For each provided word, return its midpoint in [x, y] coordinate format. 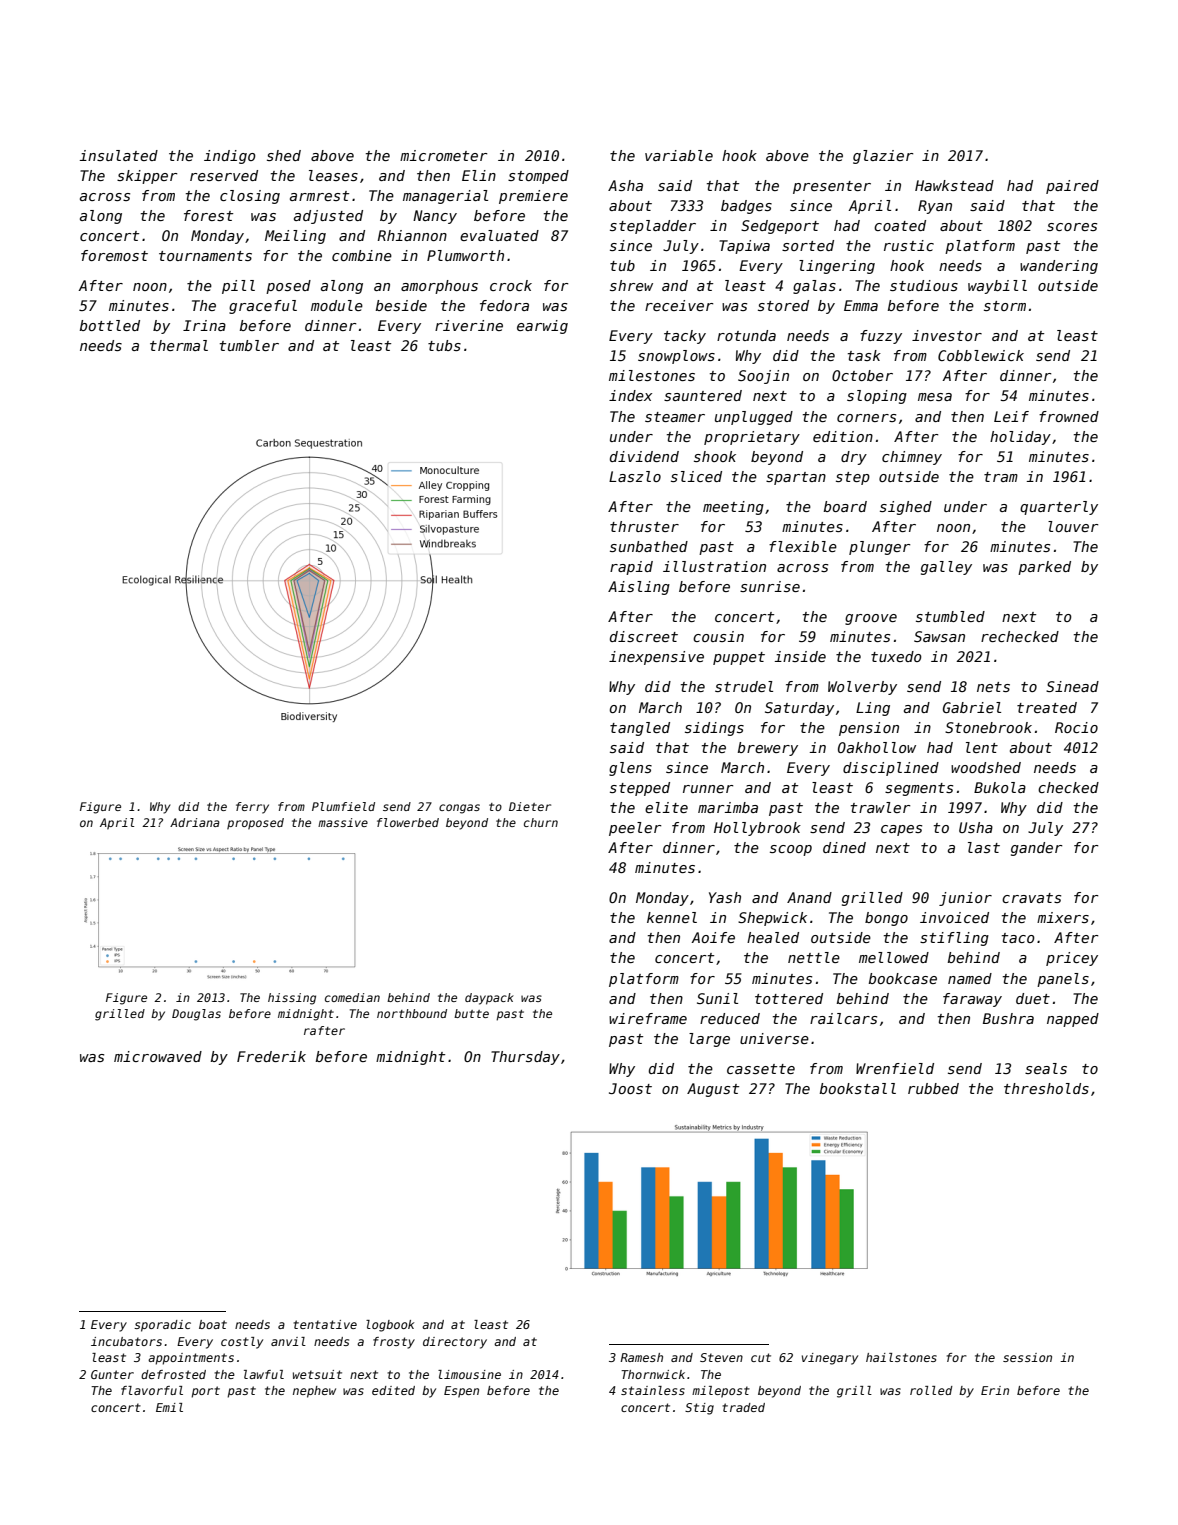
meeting [733, 508]
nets [993, 687]
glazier [883, 157]
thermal [179, 345]
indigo [230, 157]
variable [679, 155]
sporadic [162, 1326]
